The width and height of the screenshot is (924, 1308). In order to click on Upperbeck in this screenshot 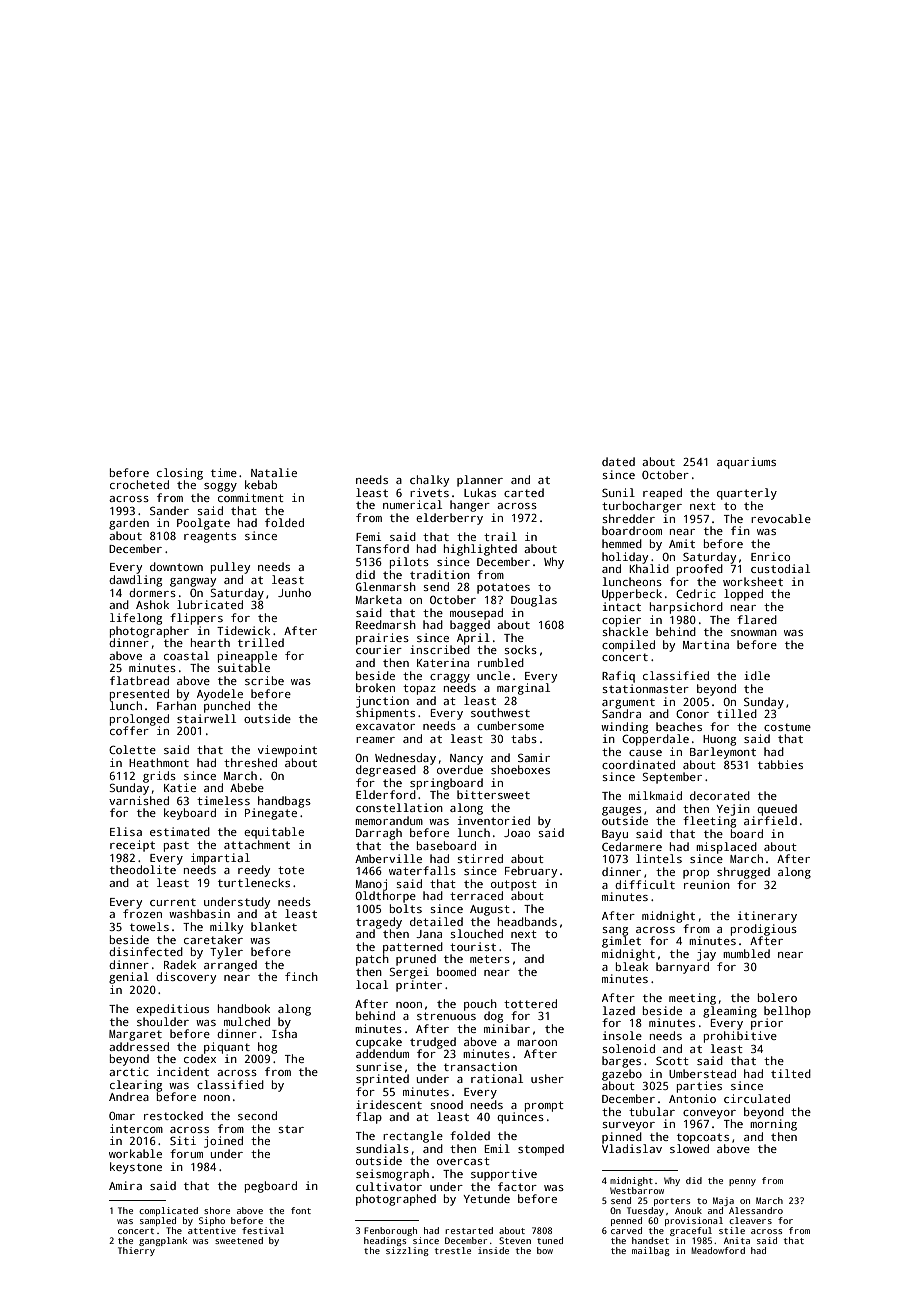, I will do `click(632, 595)`.
